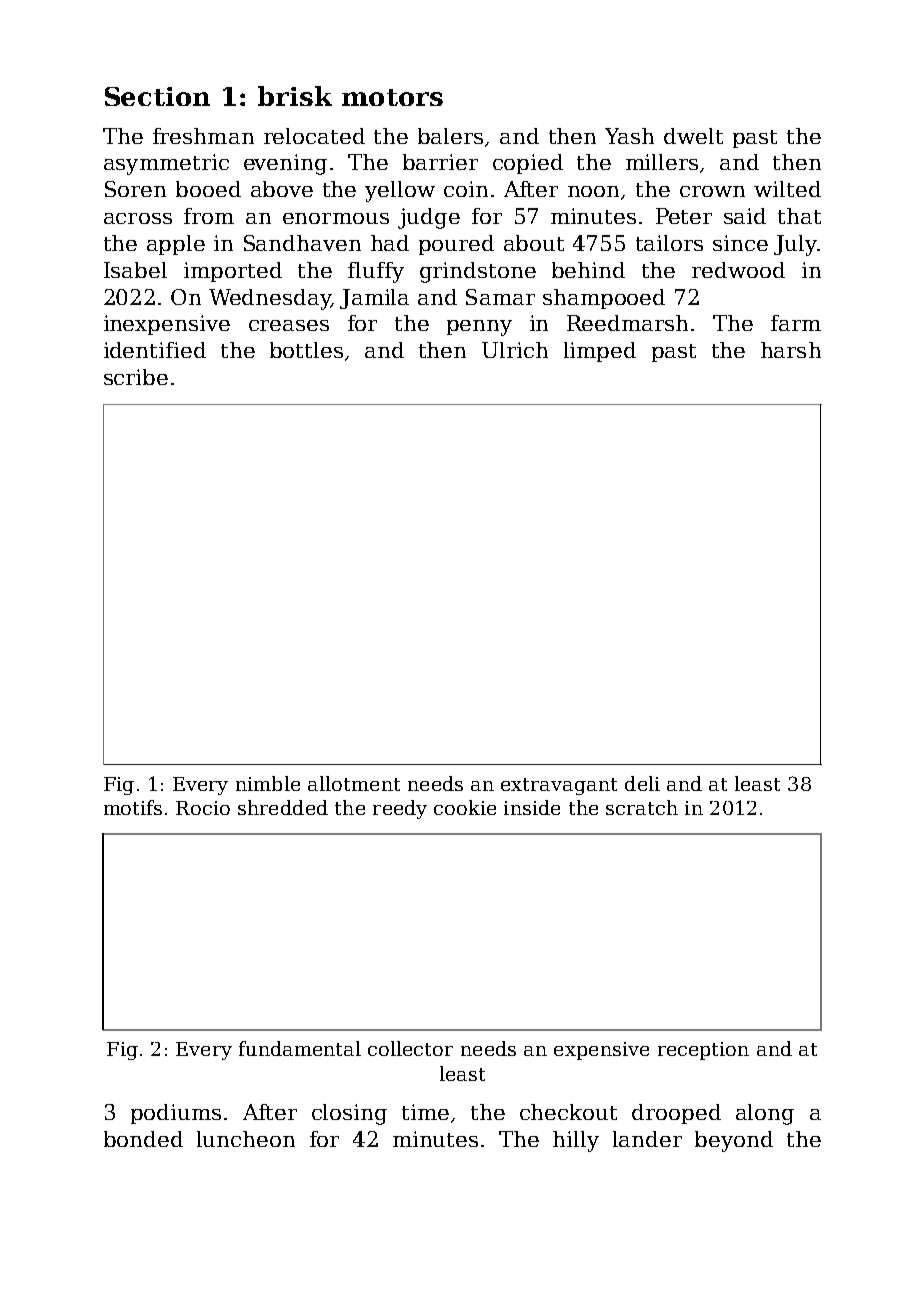  I want to click on along, so click(765, 1114).
